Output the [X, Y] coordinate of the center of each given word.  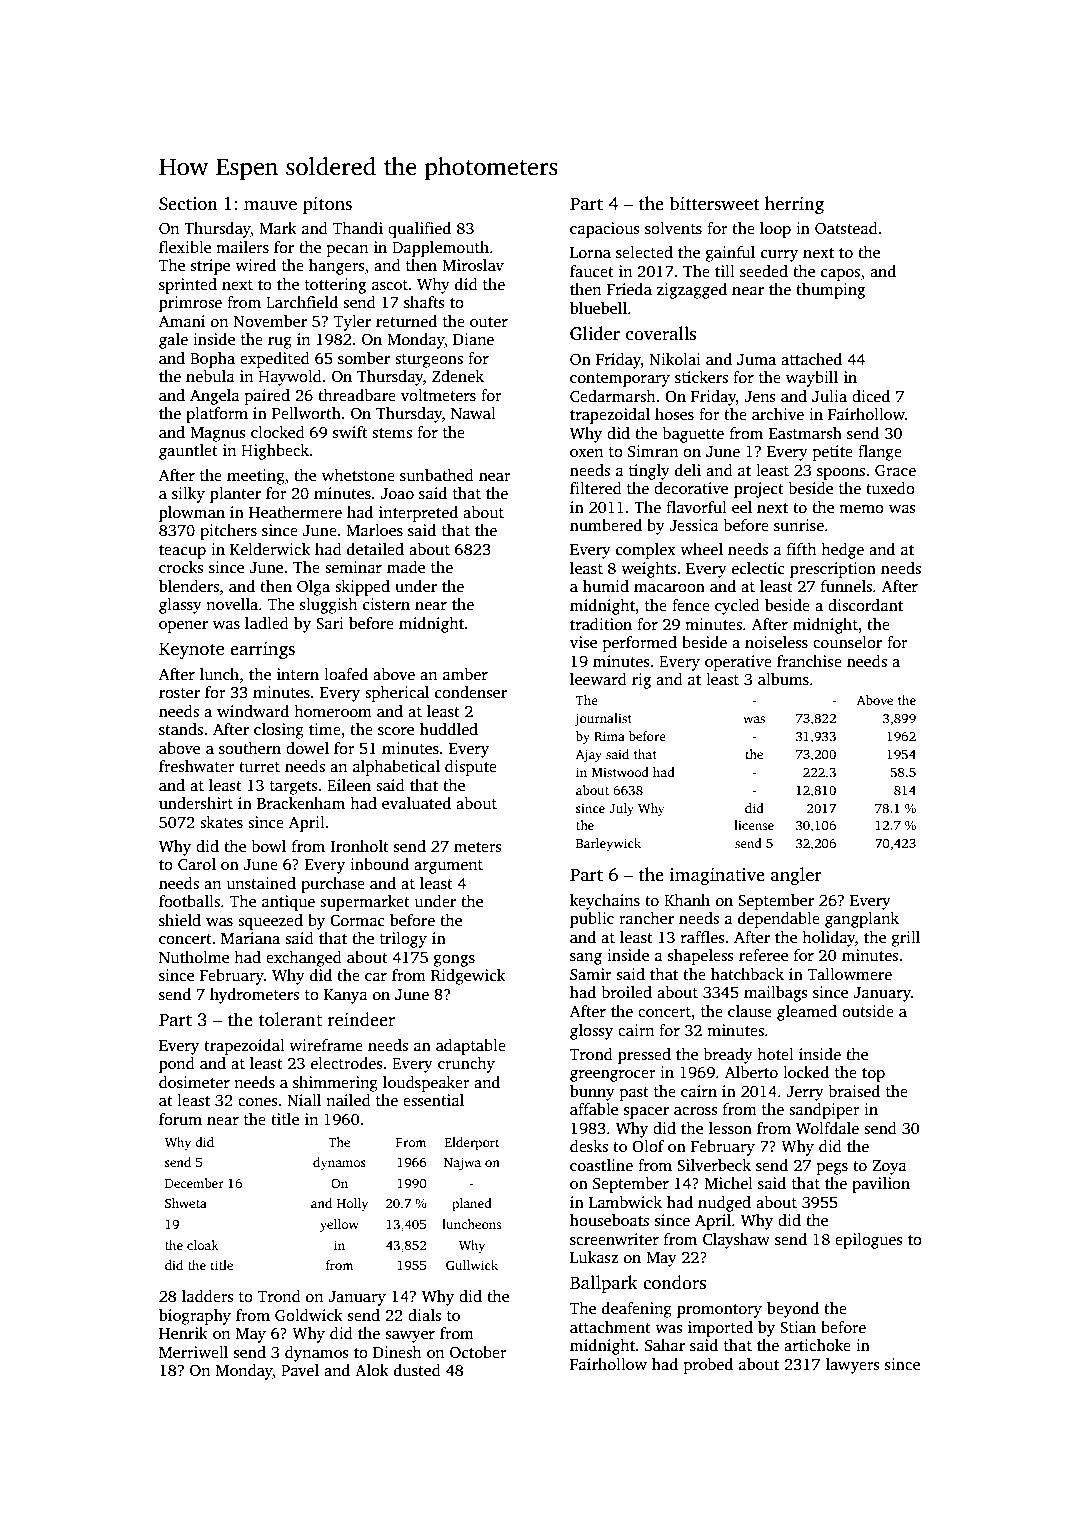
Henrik [183, 1333]
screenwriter [614, 1239]
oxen [586, 453]
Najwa [462, 1163]
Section [188, 204]
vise [583, 642]
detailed [375, 549]
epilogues [869, 1241]
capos [840, 275]
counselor [847, 642]
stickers [701, 377]
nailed [348, 1100]
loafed [346, 674]
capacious [605, 230]
